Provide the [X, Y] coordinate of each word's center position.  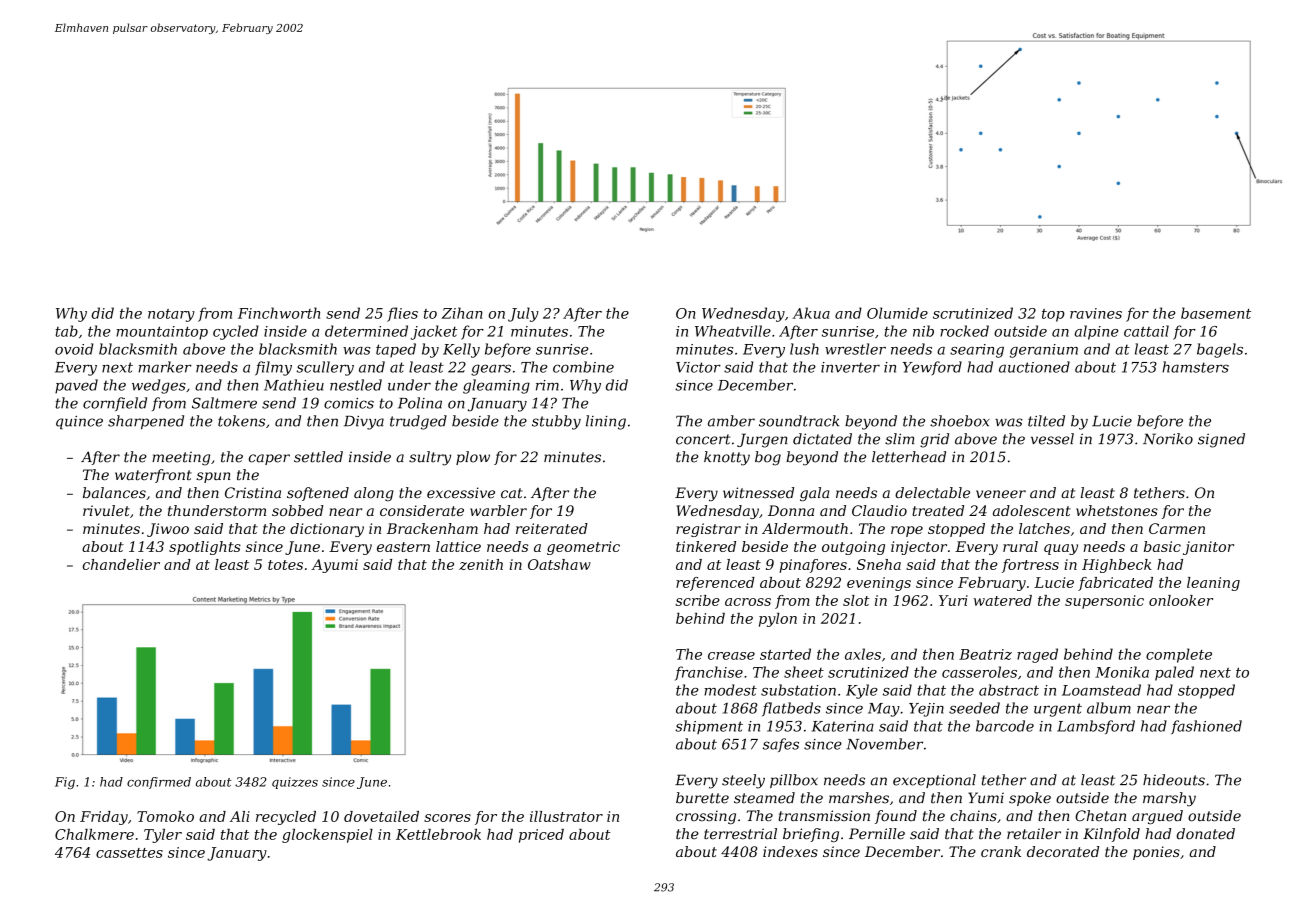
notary [171, 315]
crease [731, 656]
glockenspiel [327, 836]
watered [1003, 600]
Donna [791, 510]
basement [1216, 313]
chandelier [121, 564]
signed [1221, 440]
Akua [811, 313]
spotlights [205, 548]
